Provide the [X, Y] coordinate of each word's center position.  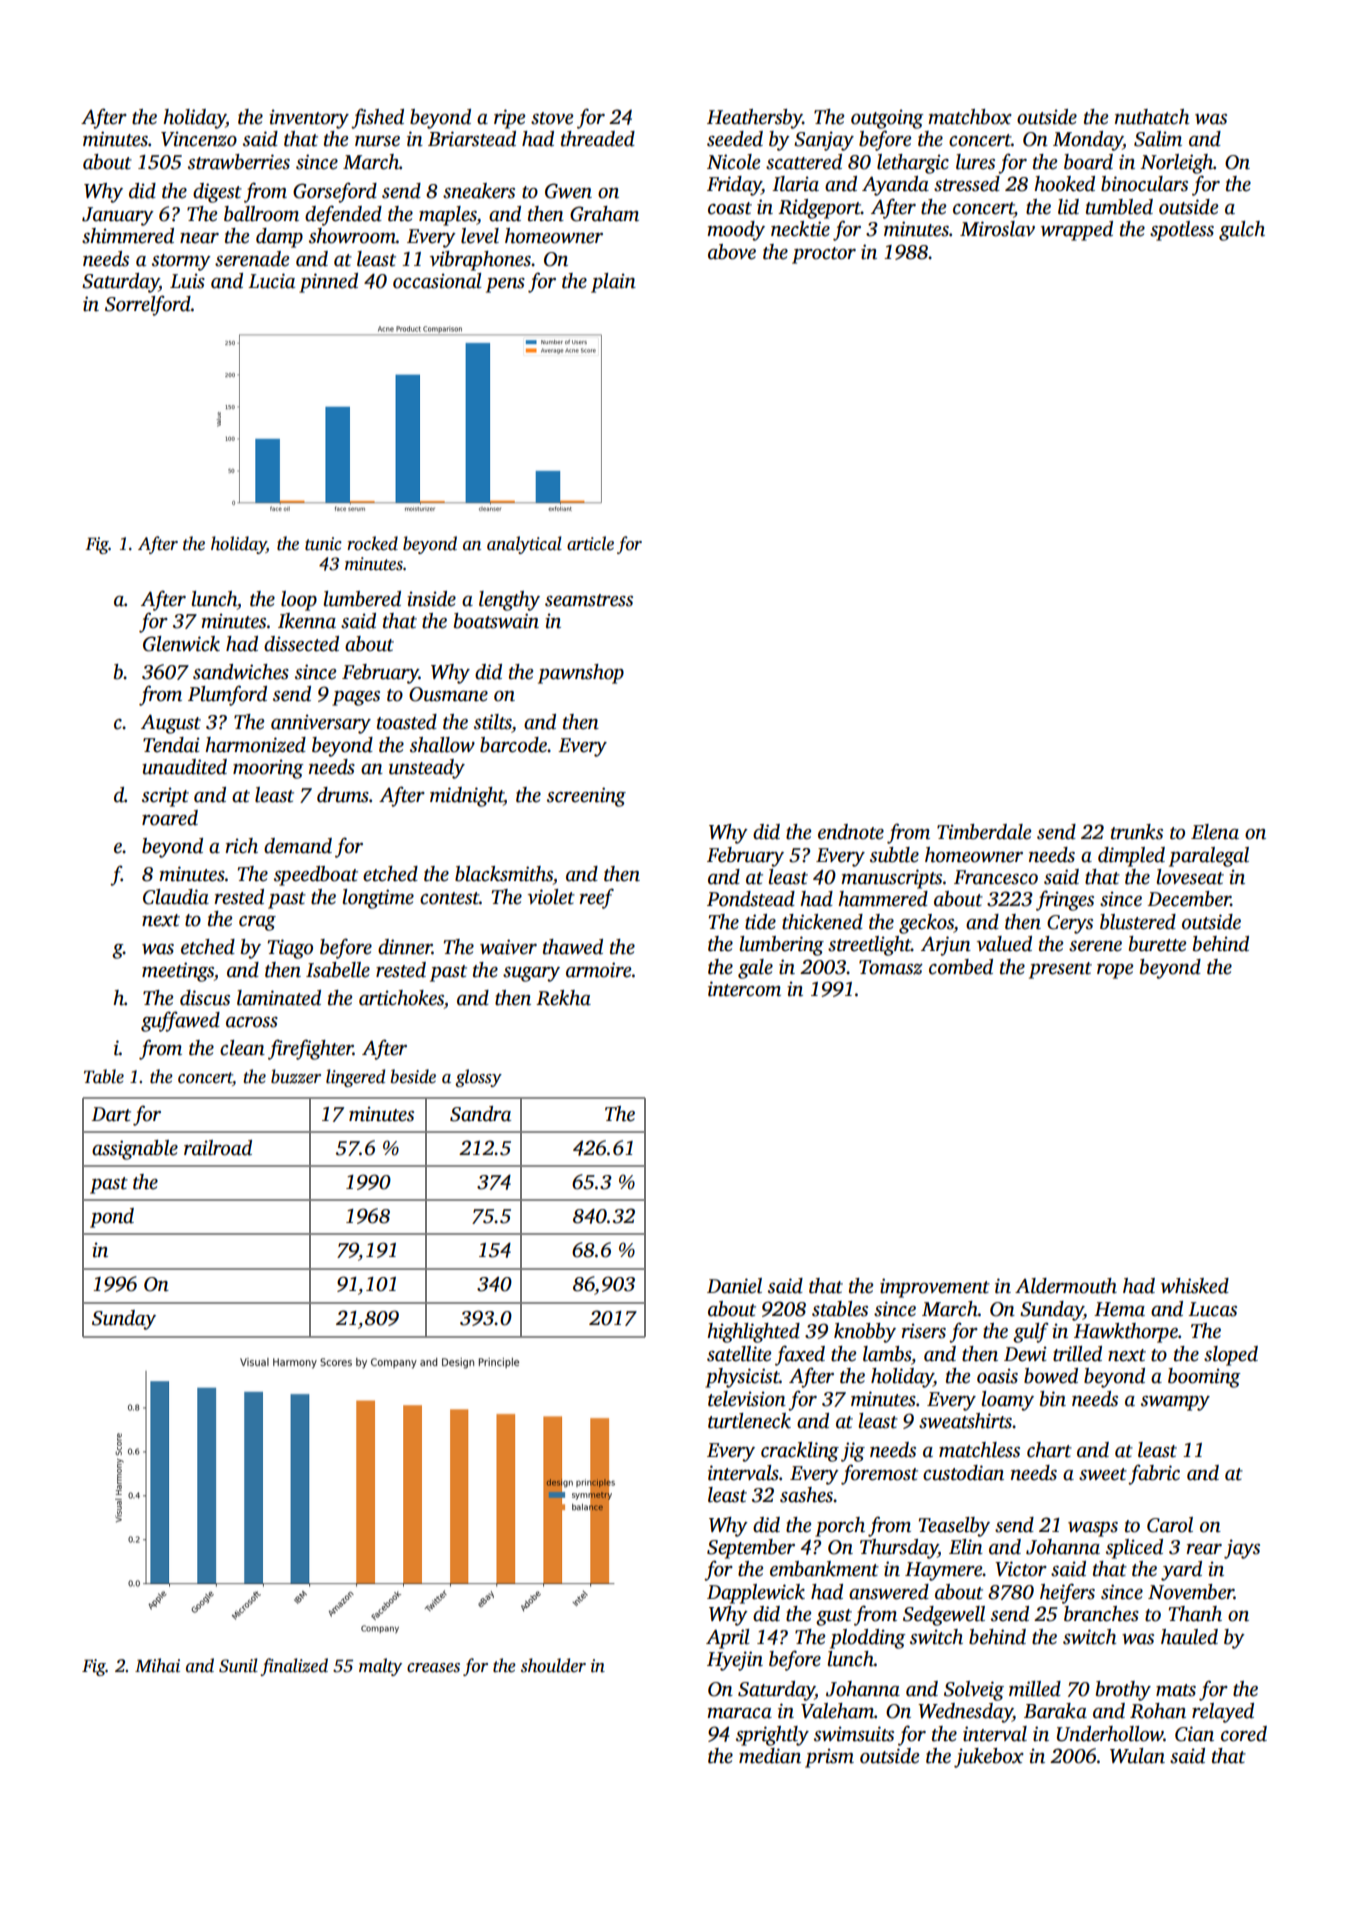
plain [613, 283]
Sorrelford [148, 305]
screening [586, 797]
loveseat [1190, 877]
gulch [1242, 231]
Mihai [157, 1665]
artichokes [401, 998]
